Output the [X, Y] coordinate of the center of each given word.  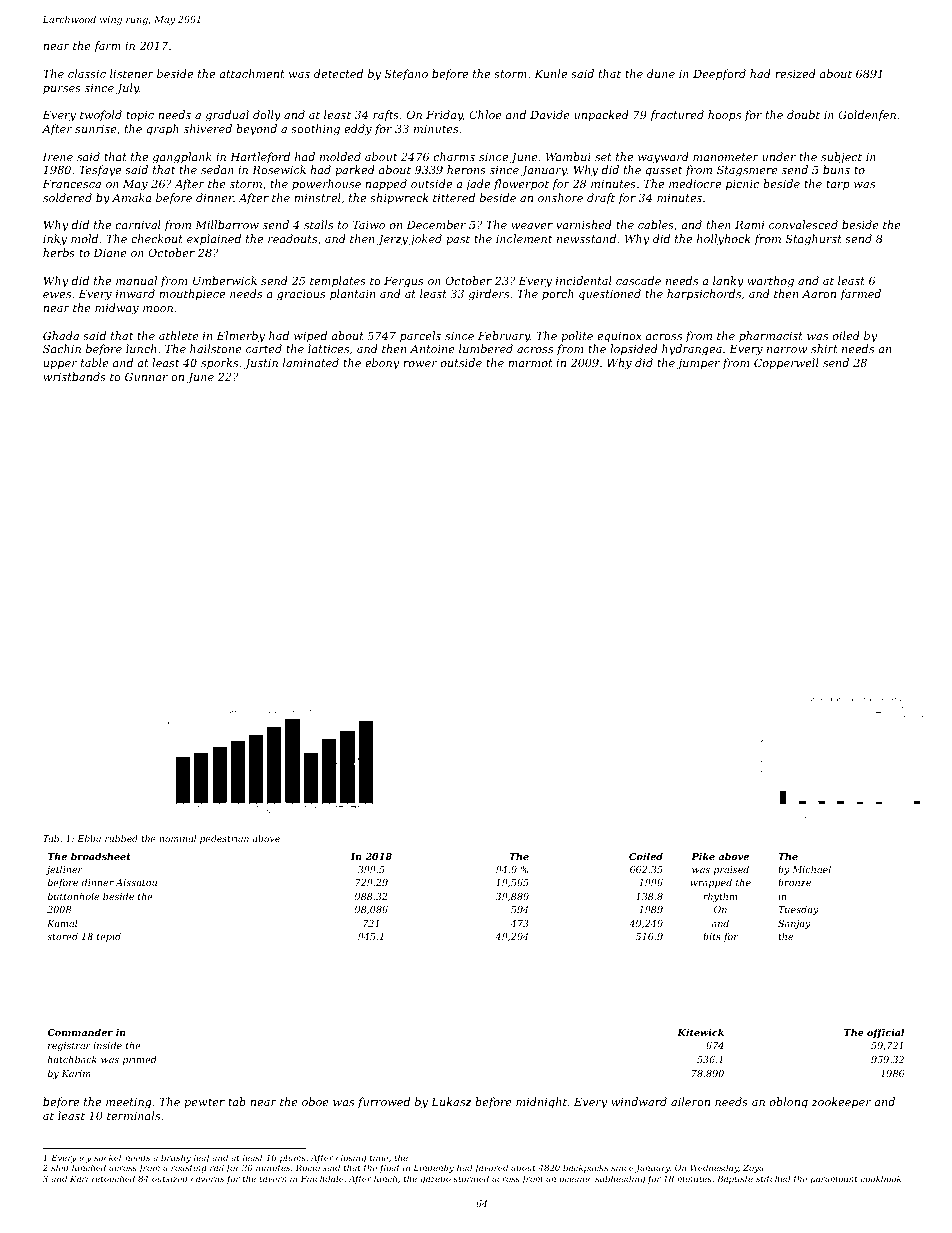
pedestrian [224, 839]
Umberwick [225, 280]
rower [420, 364]
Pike [703, 856]
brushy [176, 1158]
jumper [698, 364]
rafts [386, 115]
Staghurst [814, 240]
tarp [838, 185]
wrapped [711, 883]
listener [132, 73]
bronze [794, 882]
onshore [560, 197]
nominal [178, 838]
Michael [811, 869]
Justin [261, 364]
